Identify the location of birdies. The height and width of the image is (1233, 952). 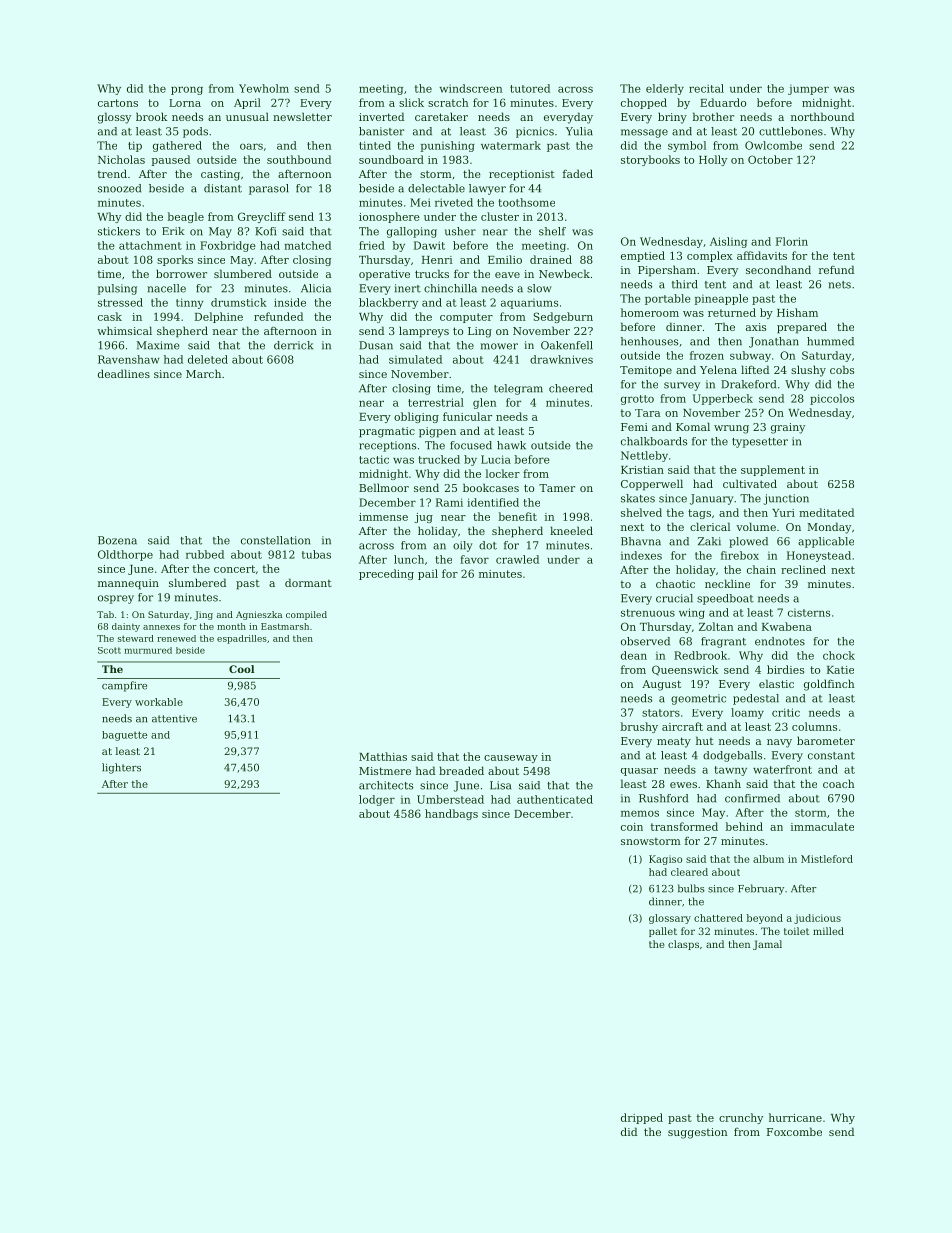
(785, 669).
